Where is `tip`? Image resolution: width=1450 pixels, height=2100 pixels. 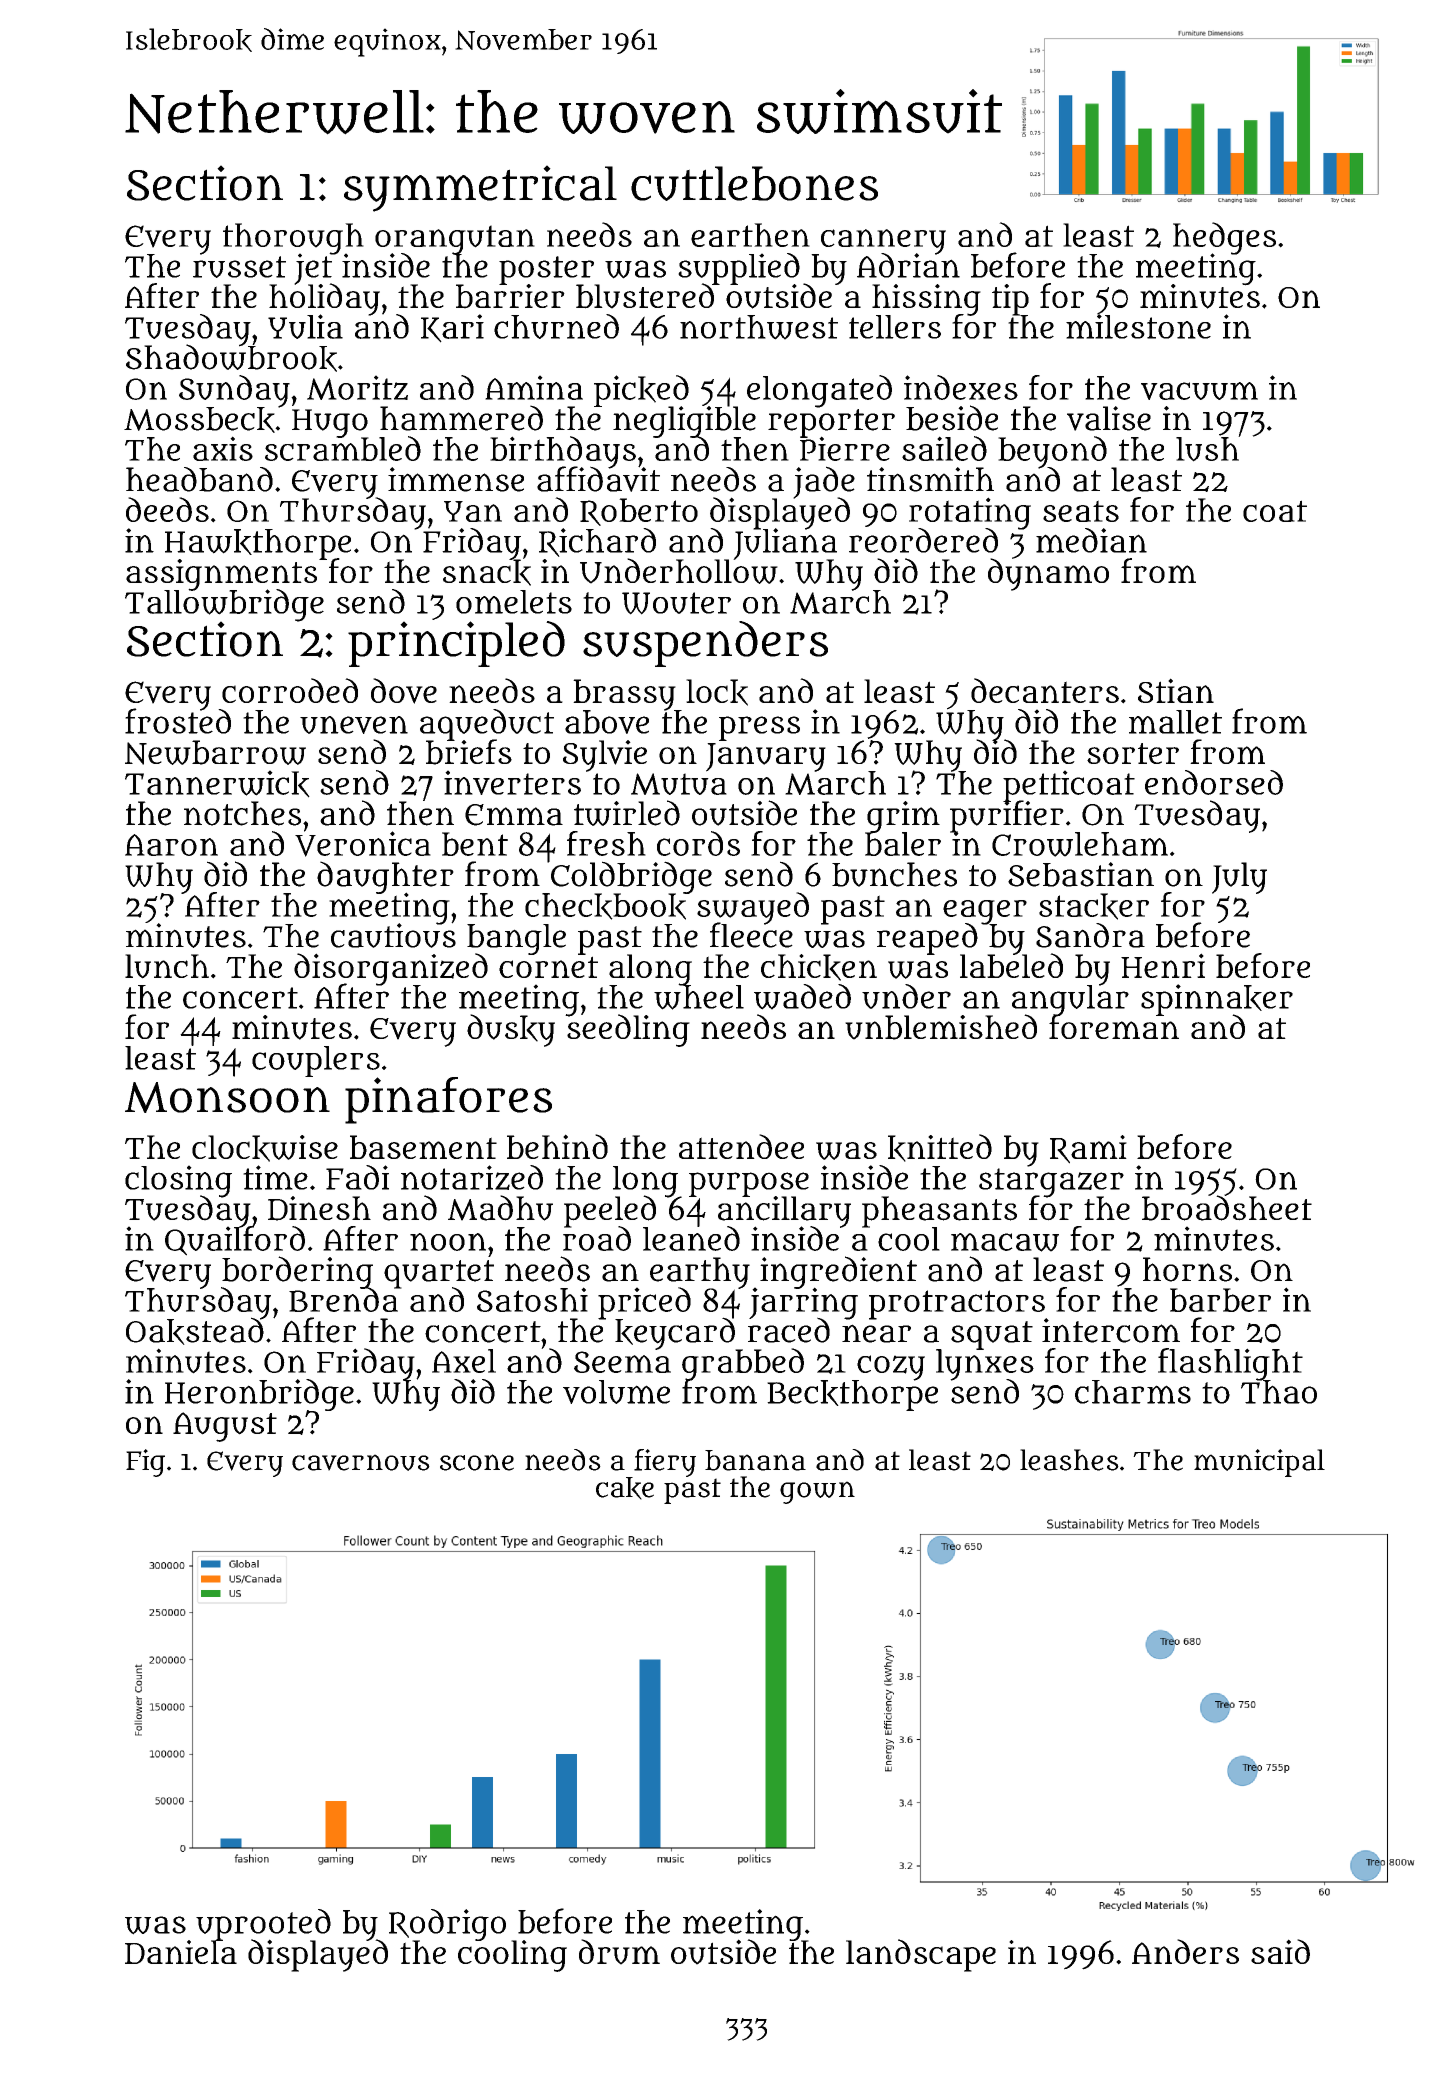
tip is located at coordinates (1010, 299).
